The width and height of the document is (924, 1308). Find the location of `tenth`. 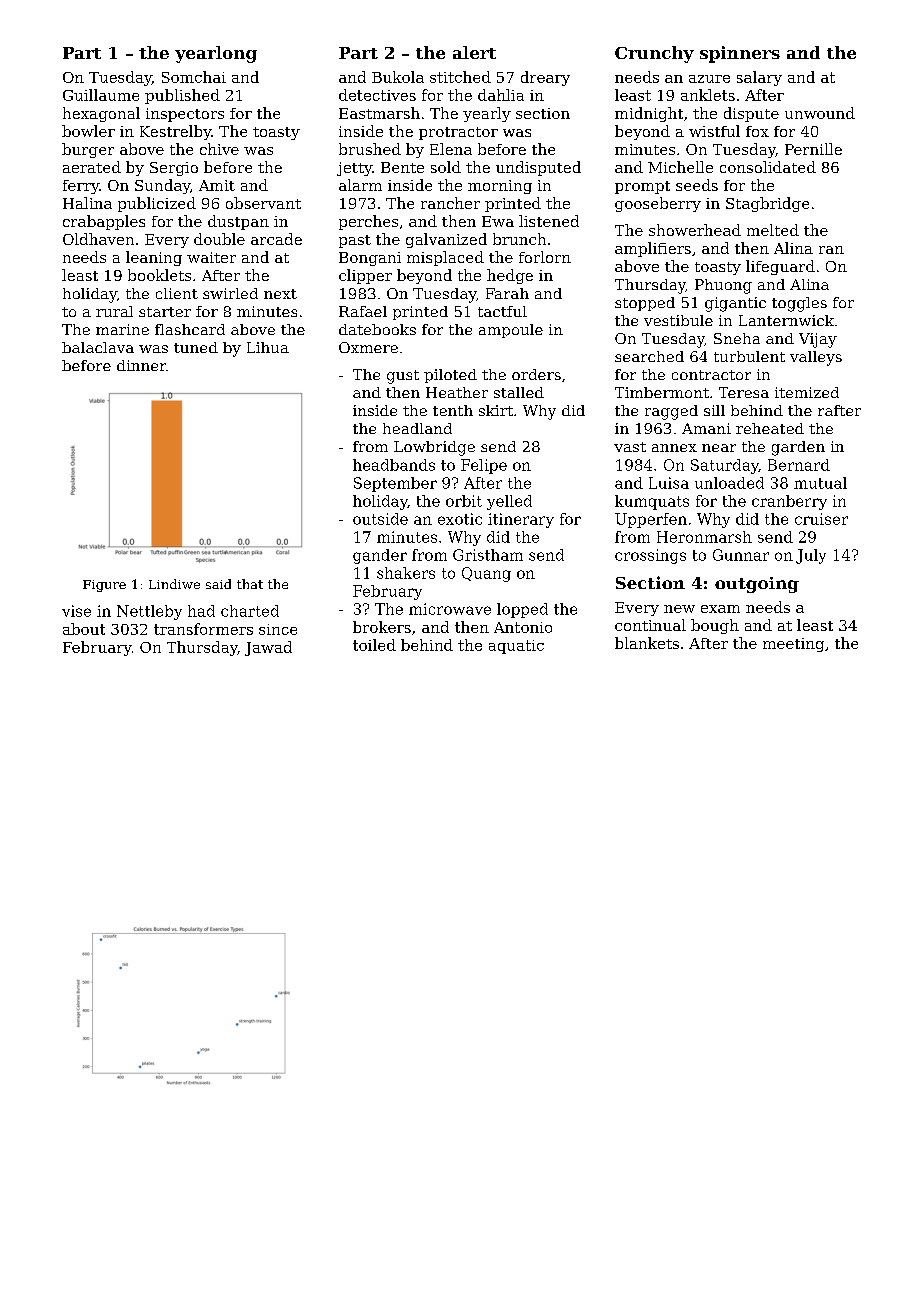

tenth is located at coordinates (453, 410).
